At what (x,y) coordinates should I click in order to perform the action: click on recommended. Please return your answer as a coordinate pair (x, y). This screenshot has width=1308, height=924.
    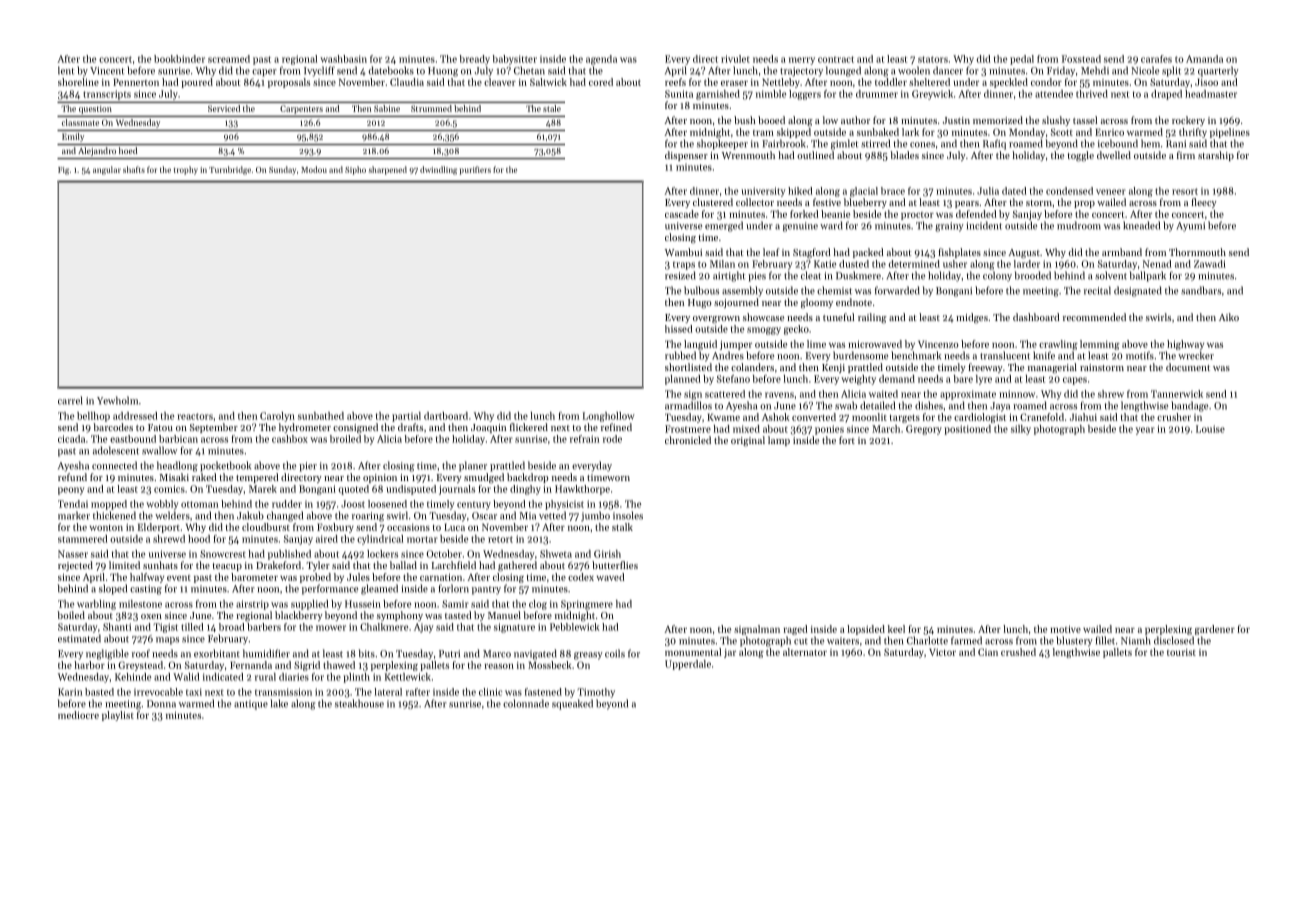
    Looking at the image, I should click on (1094, 317).
